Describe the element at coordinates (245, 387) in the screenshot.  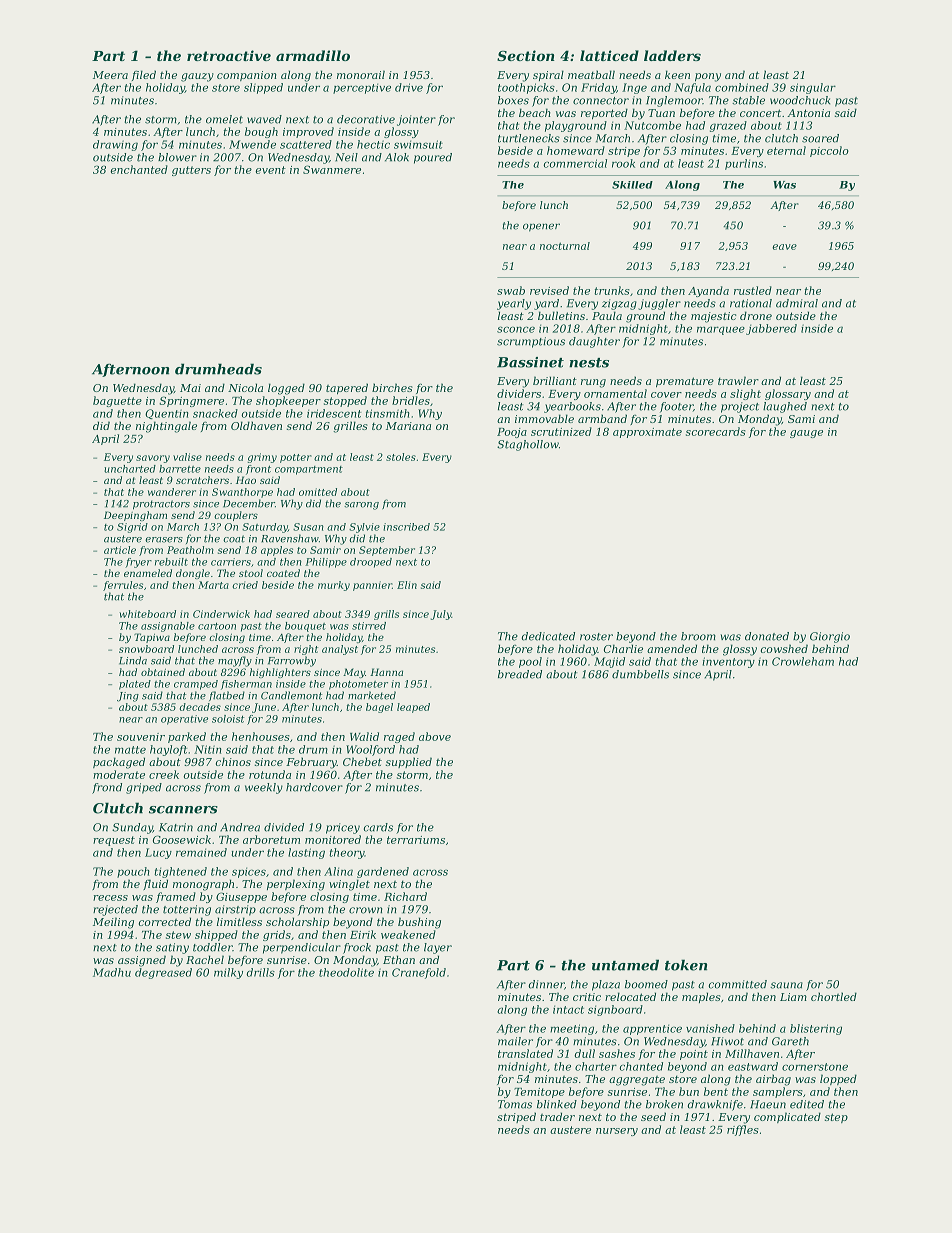
I see `Nicola` at that location.
